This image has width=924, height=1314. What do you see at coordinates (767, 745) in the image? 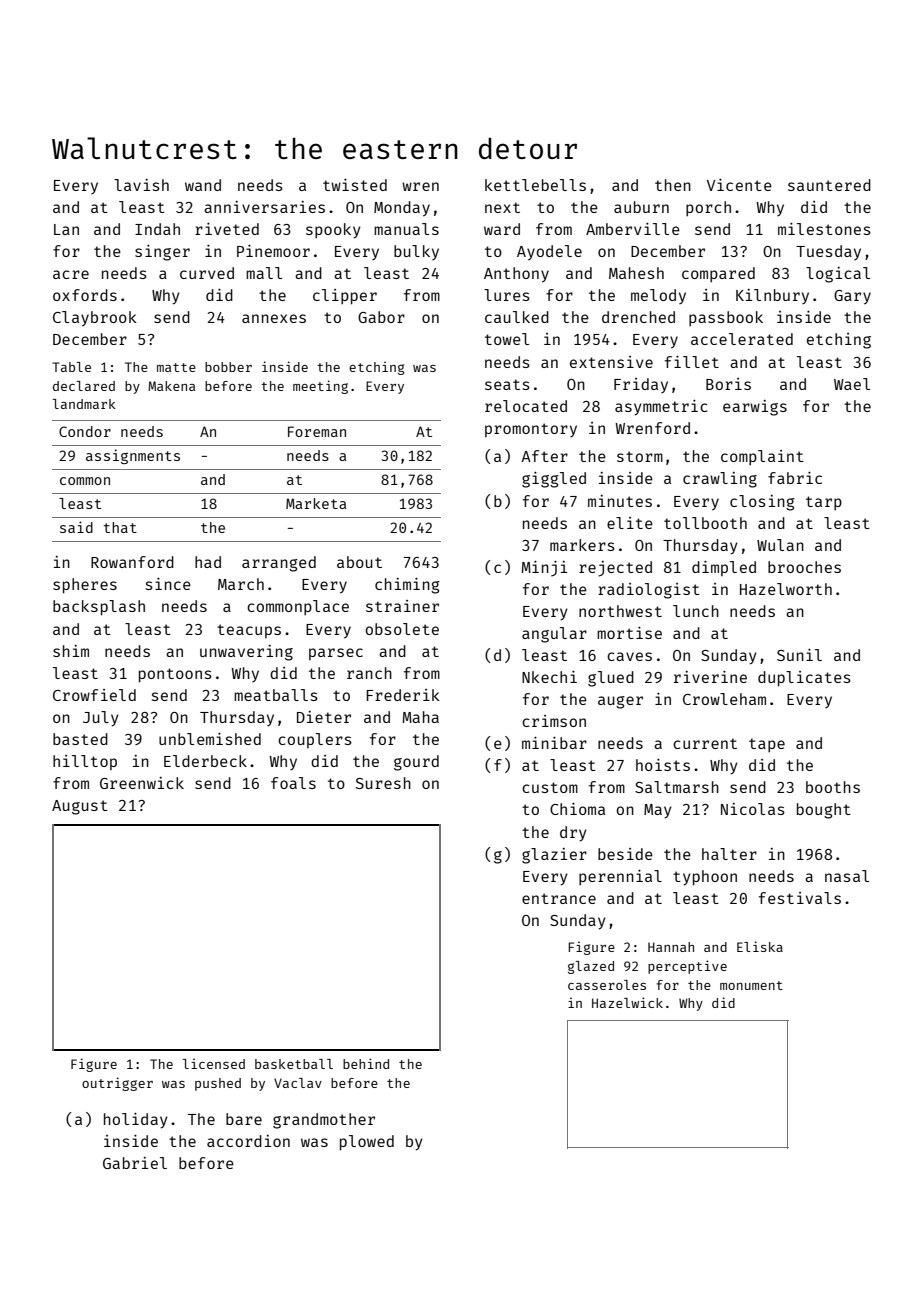
I see `tape` at bounding box center [767, 745].
